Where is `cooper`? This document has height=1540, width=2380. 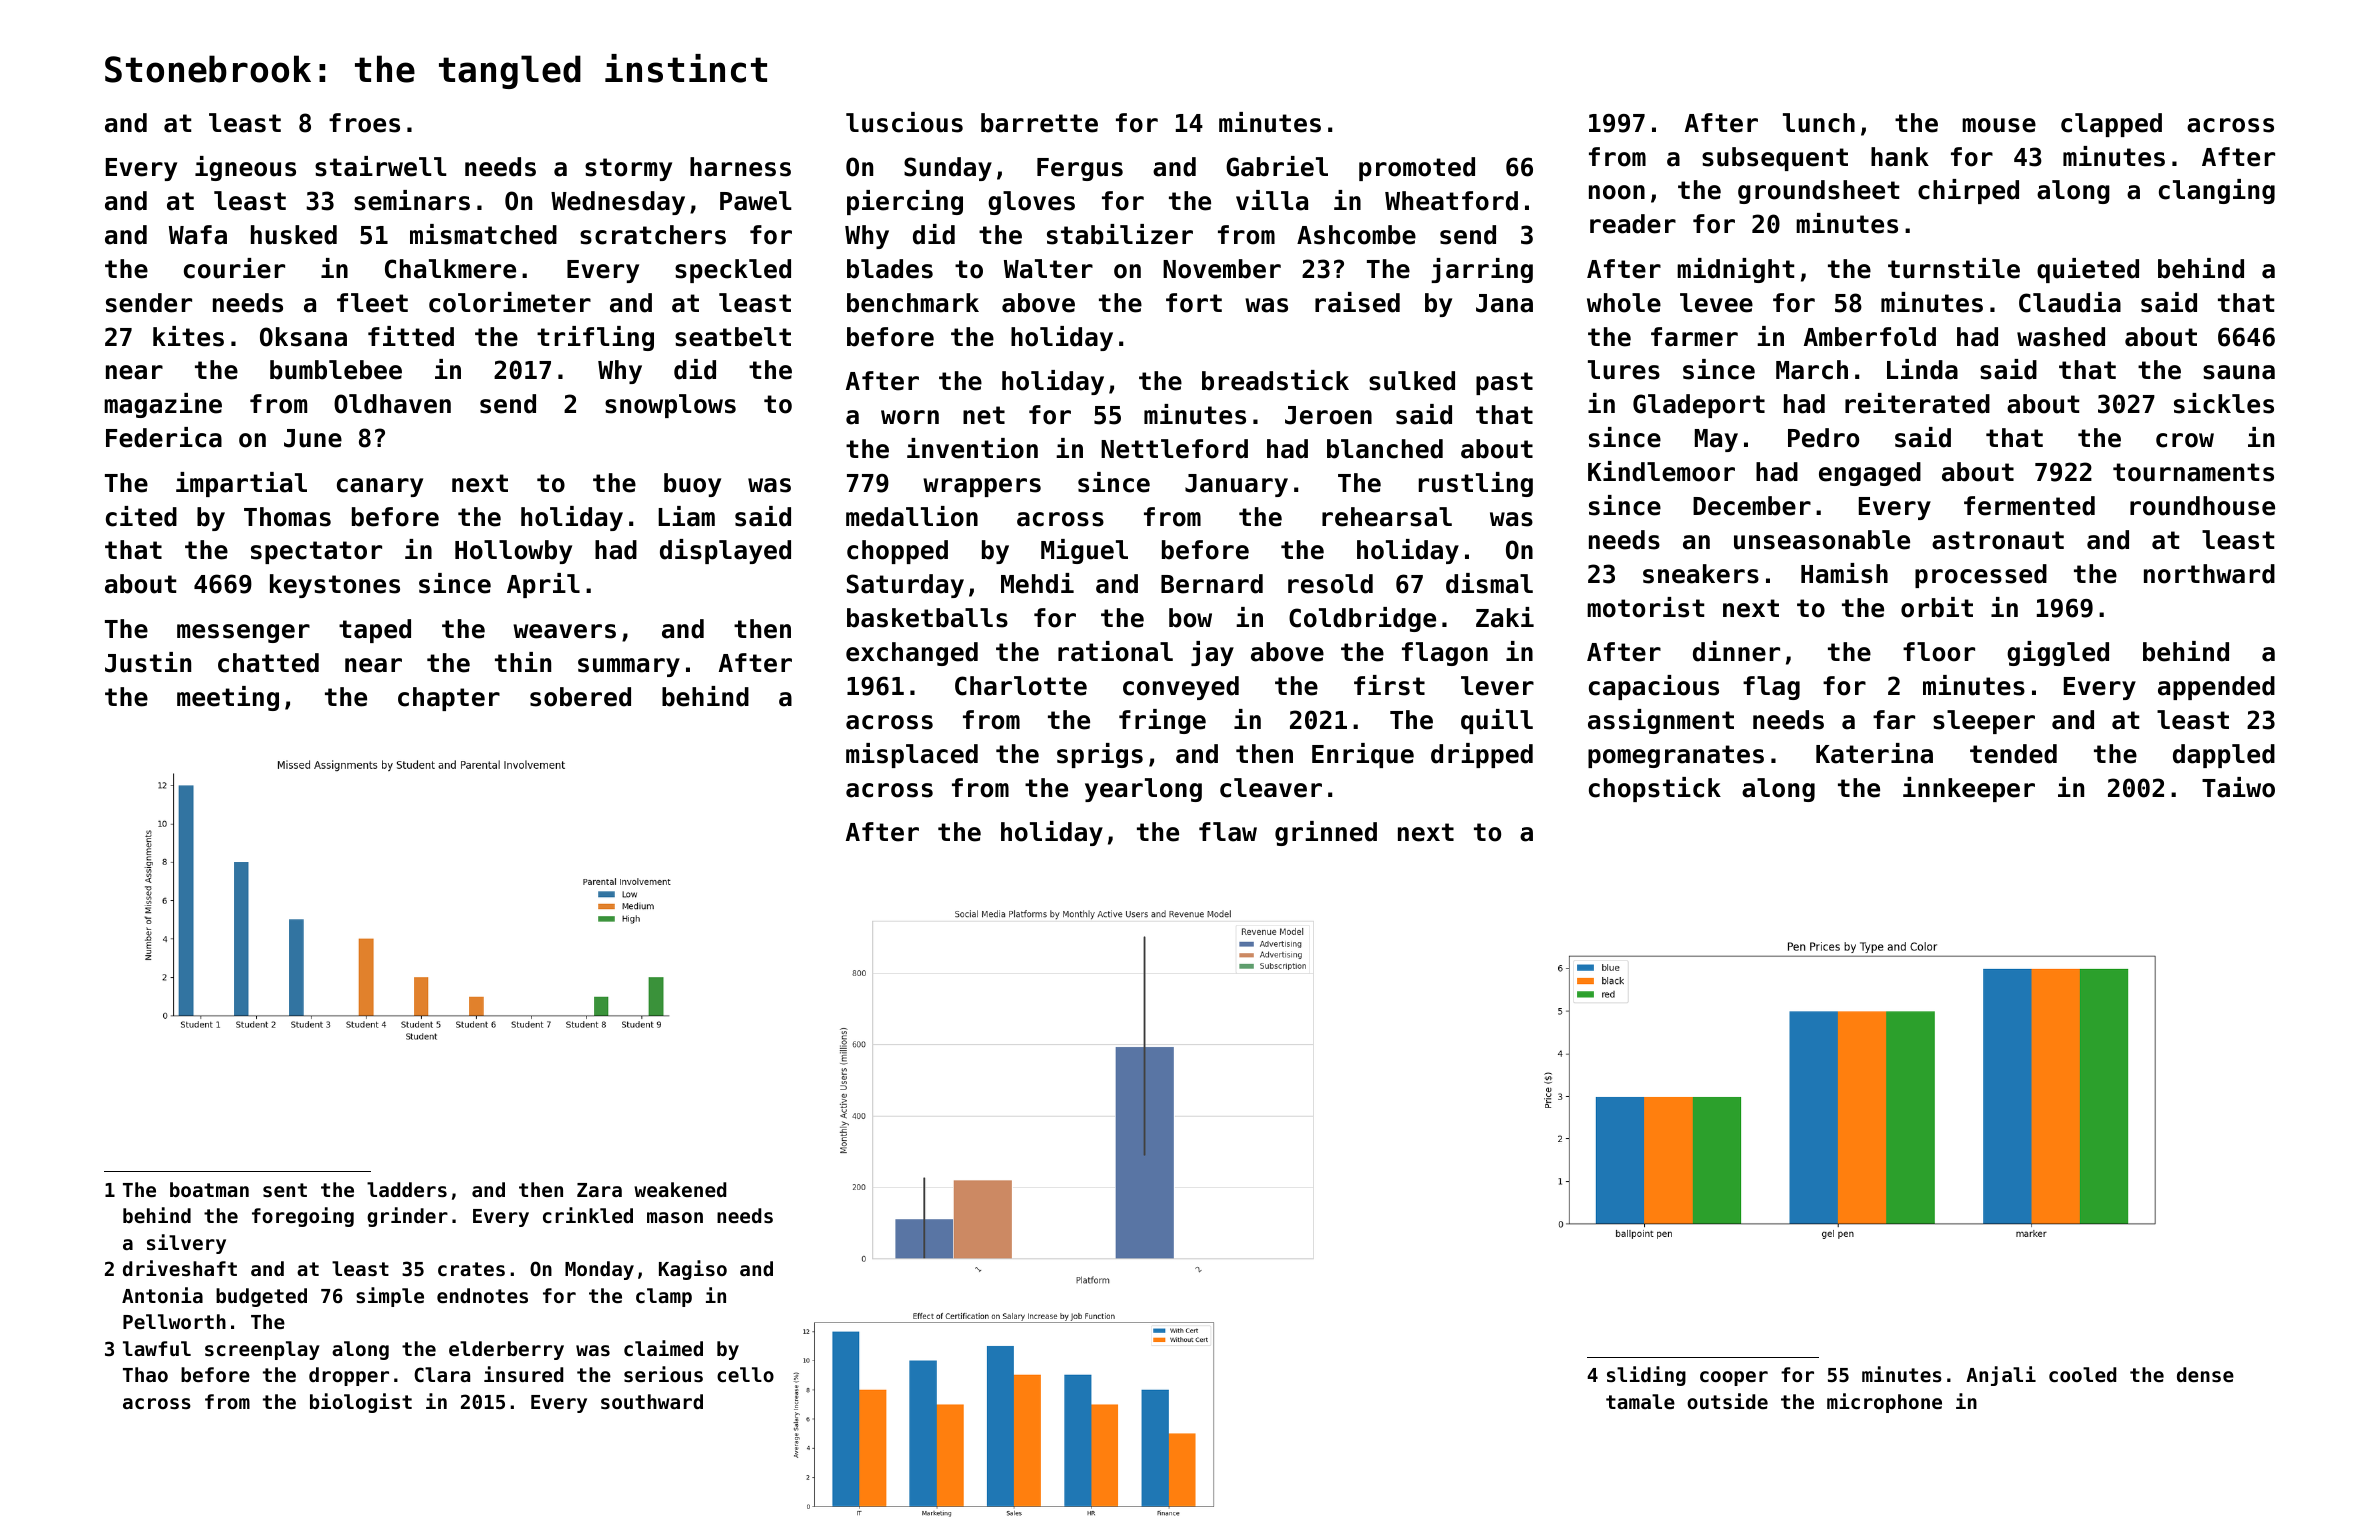 cooper is located at coordinates (1734, 1378).
